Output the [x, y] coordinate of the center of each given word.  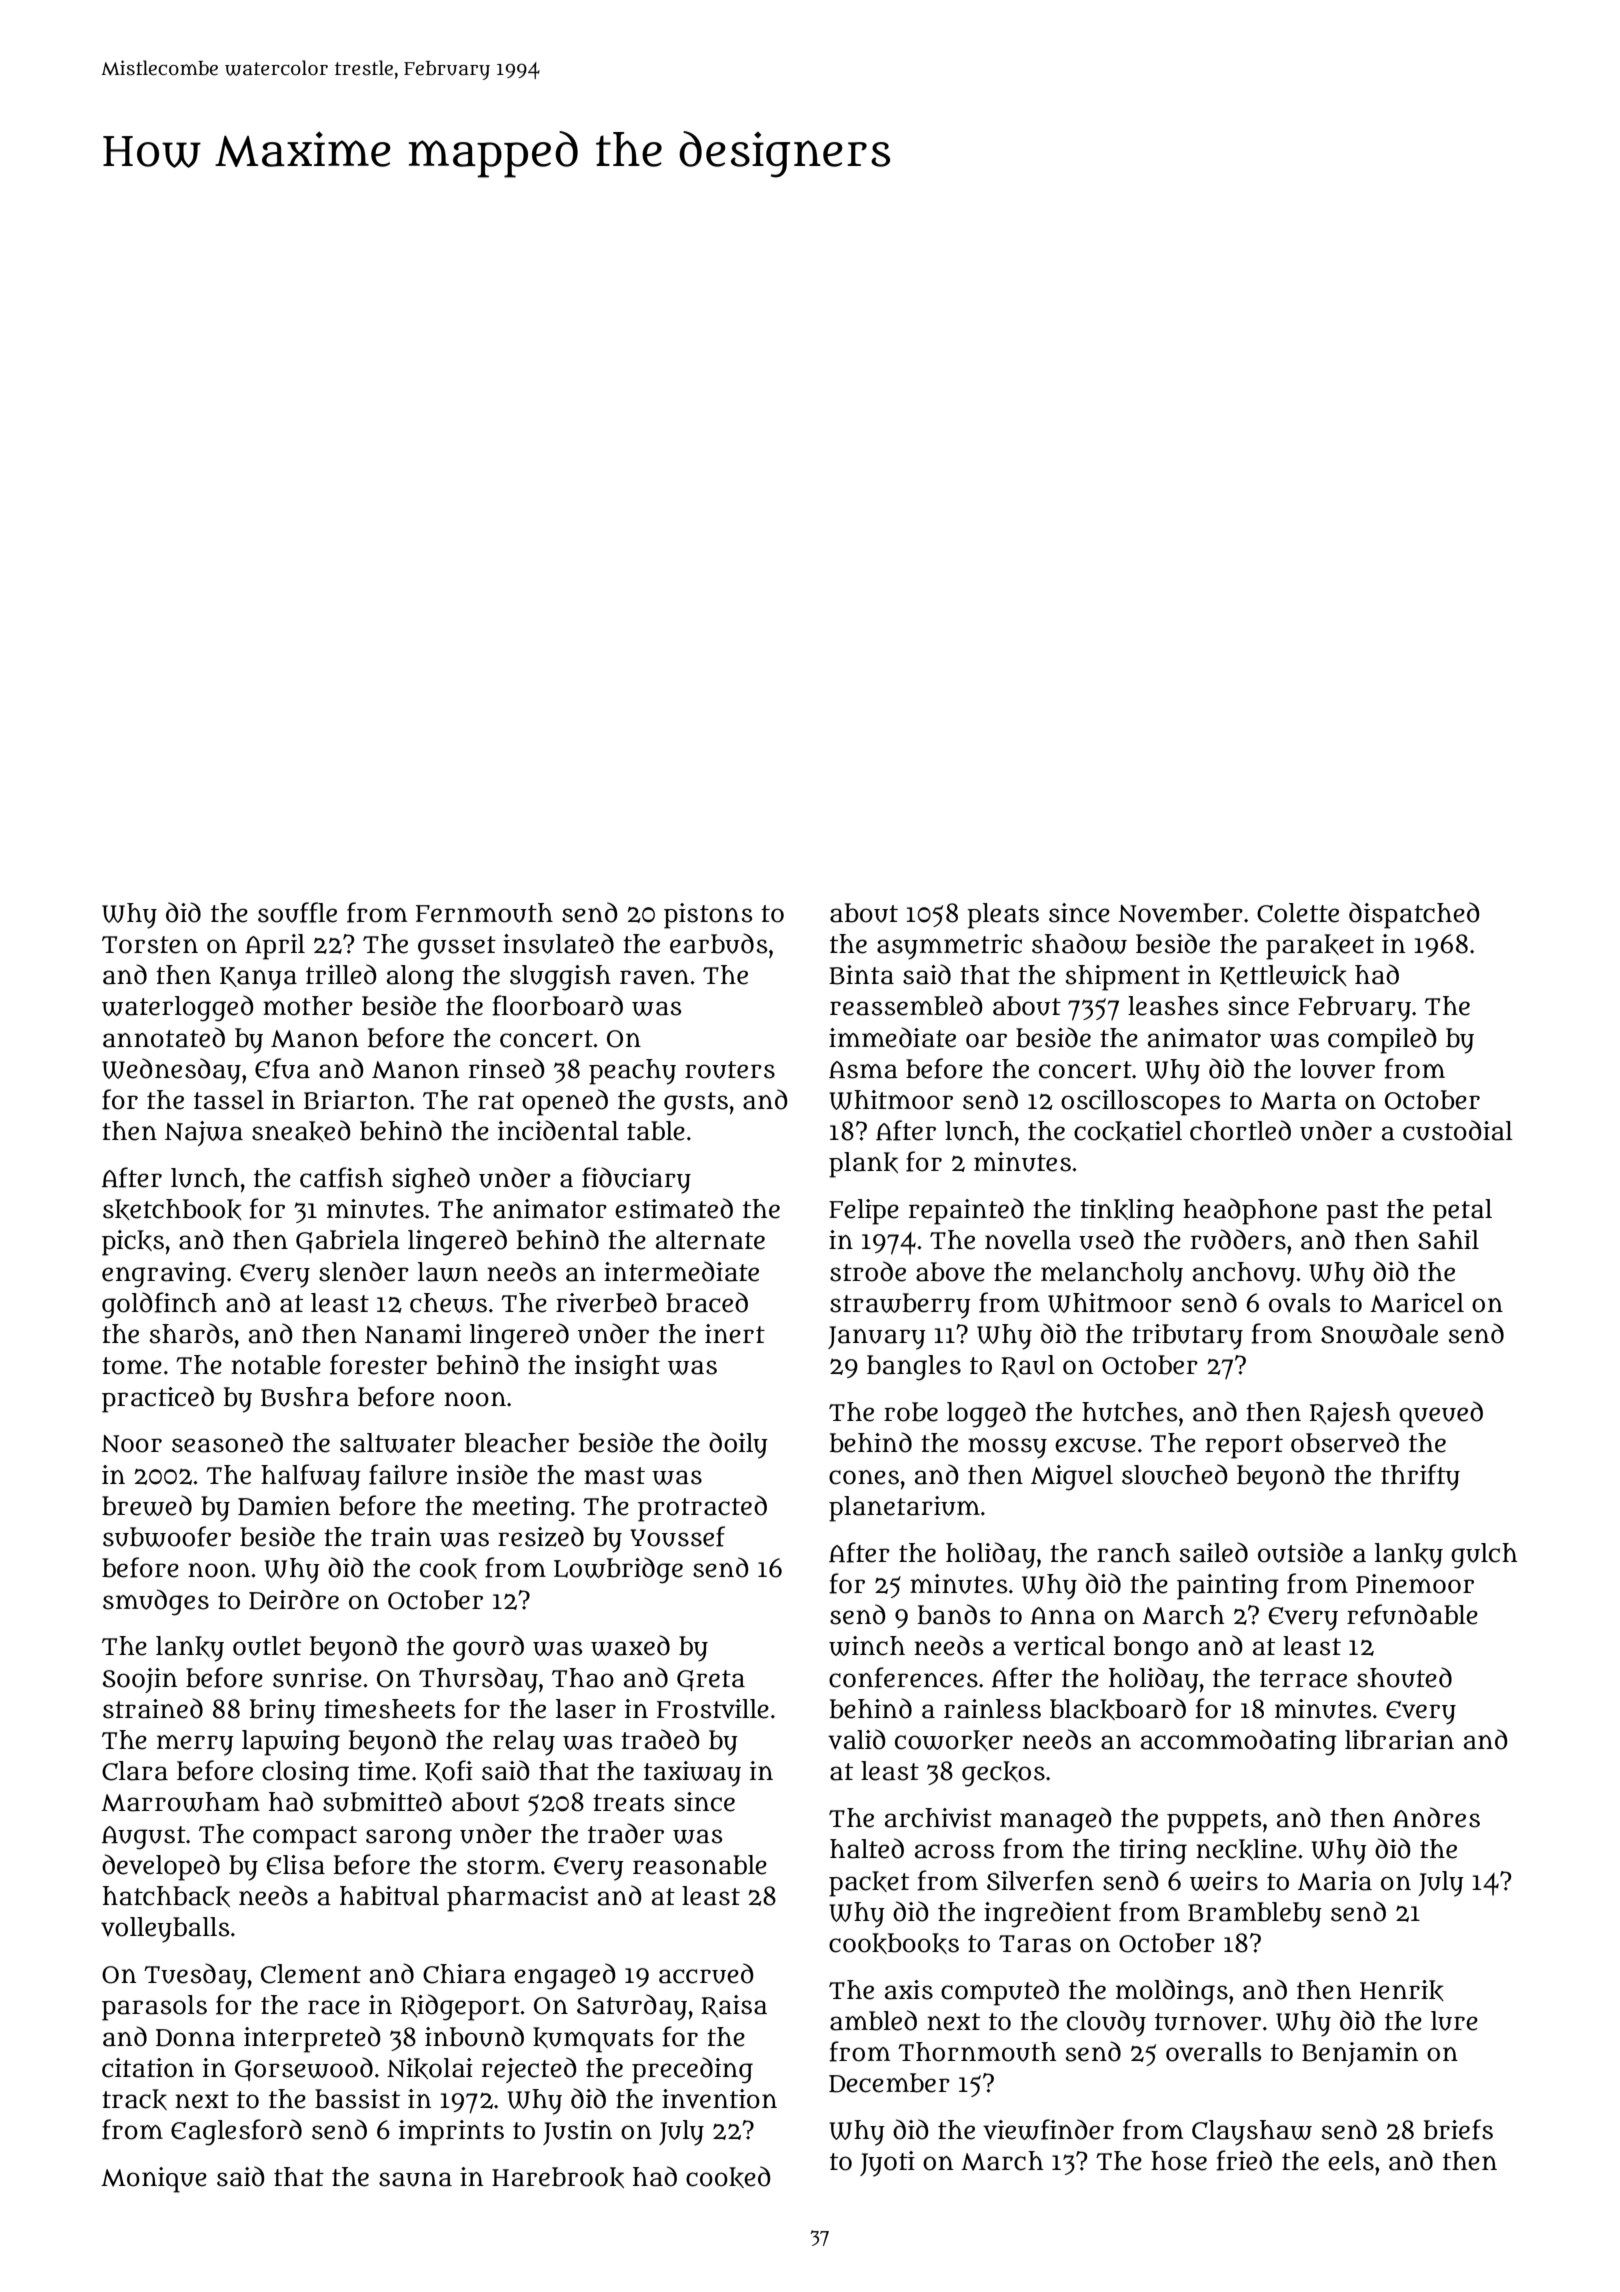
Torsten [150, 945]
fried [1244, 2160]
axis [909, 1990]
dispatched [1414, 915]
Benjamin [1360, 2054]
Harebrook [558, 2177]
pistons [708, 916]
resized [541, 1536]
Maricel [1417, 1303]
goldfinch [159, 1305]
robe [911, 1412]
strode [868, 1271]
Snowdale [1379, 1333]
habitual [389, 1896]
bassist [357, 2099]
